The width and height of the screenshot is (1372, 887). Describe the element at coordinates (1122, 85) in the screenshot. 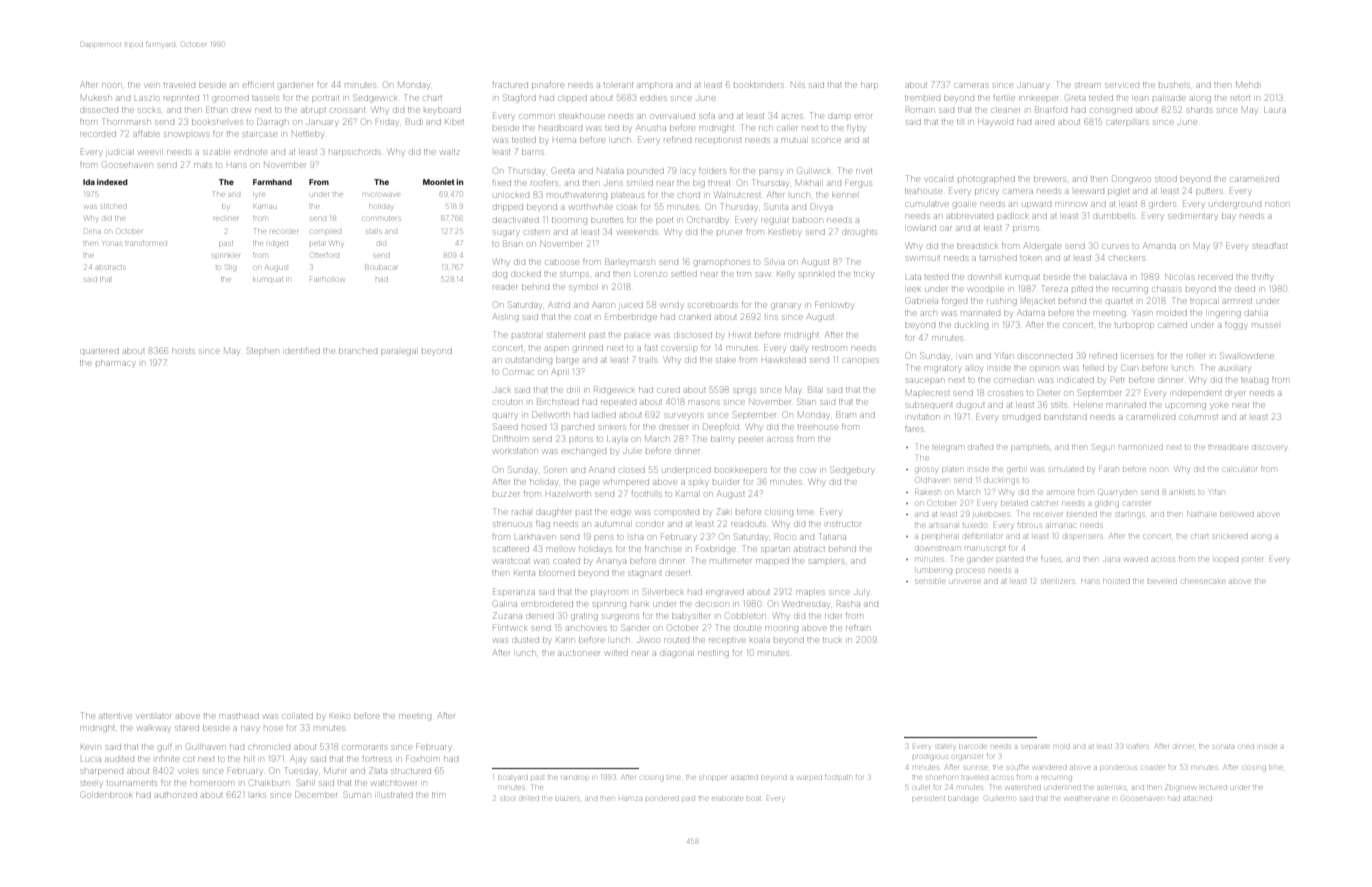

I see `serviced` at that location.
